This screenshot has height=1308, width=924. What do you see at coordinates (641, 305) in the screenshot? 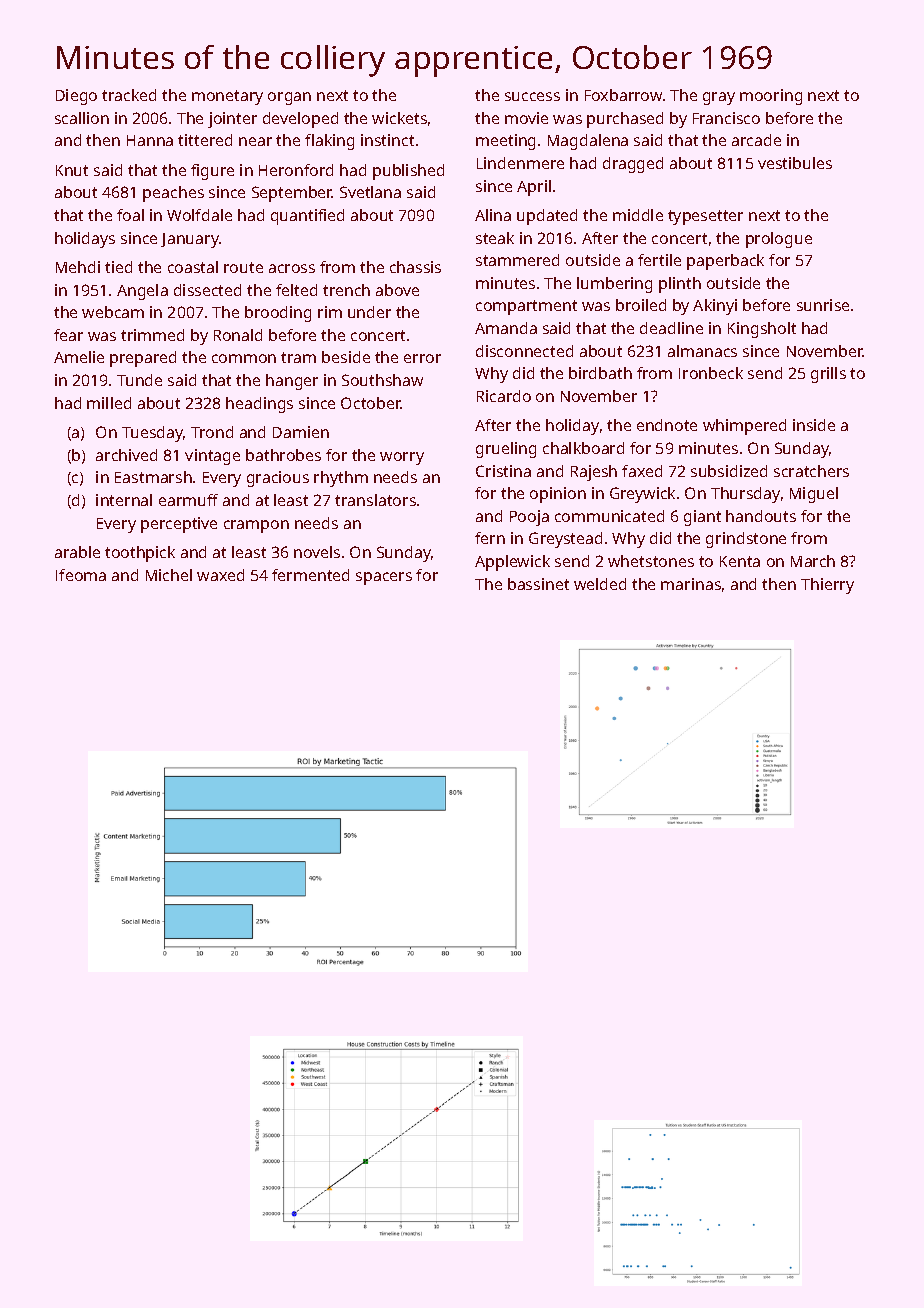
I see `broiled` at bounding box center [641, 305].
